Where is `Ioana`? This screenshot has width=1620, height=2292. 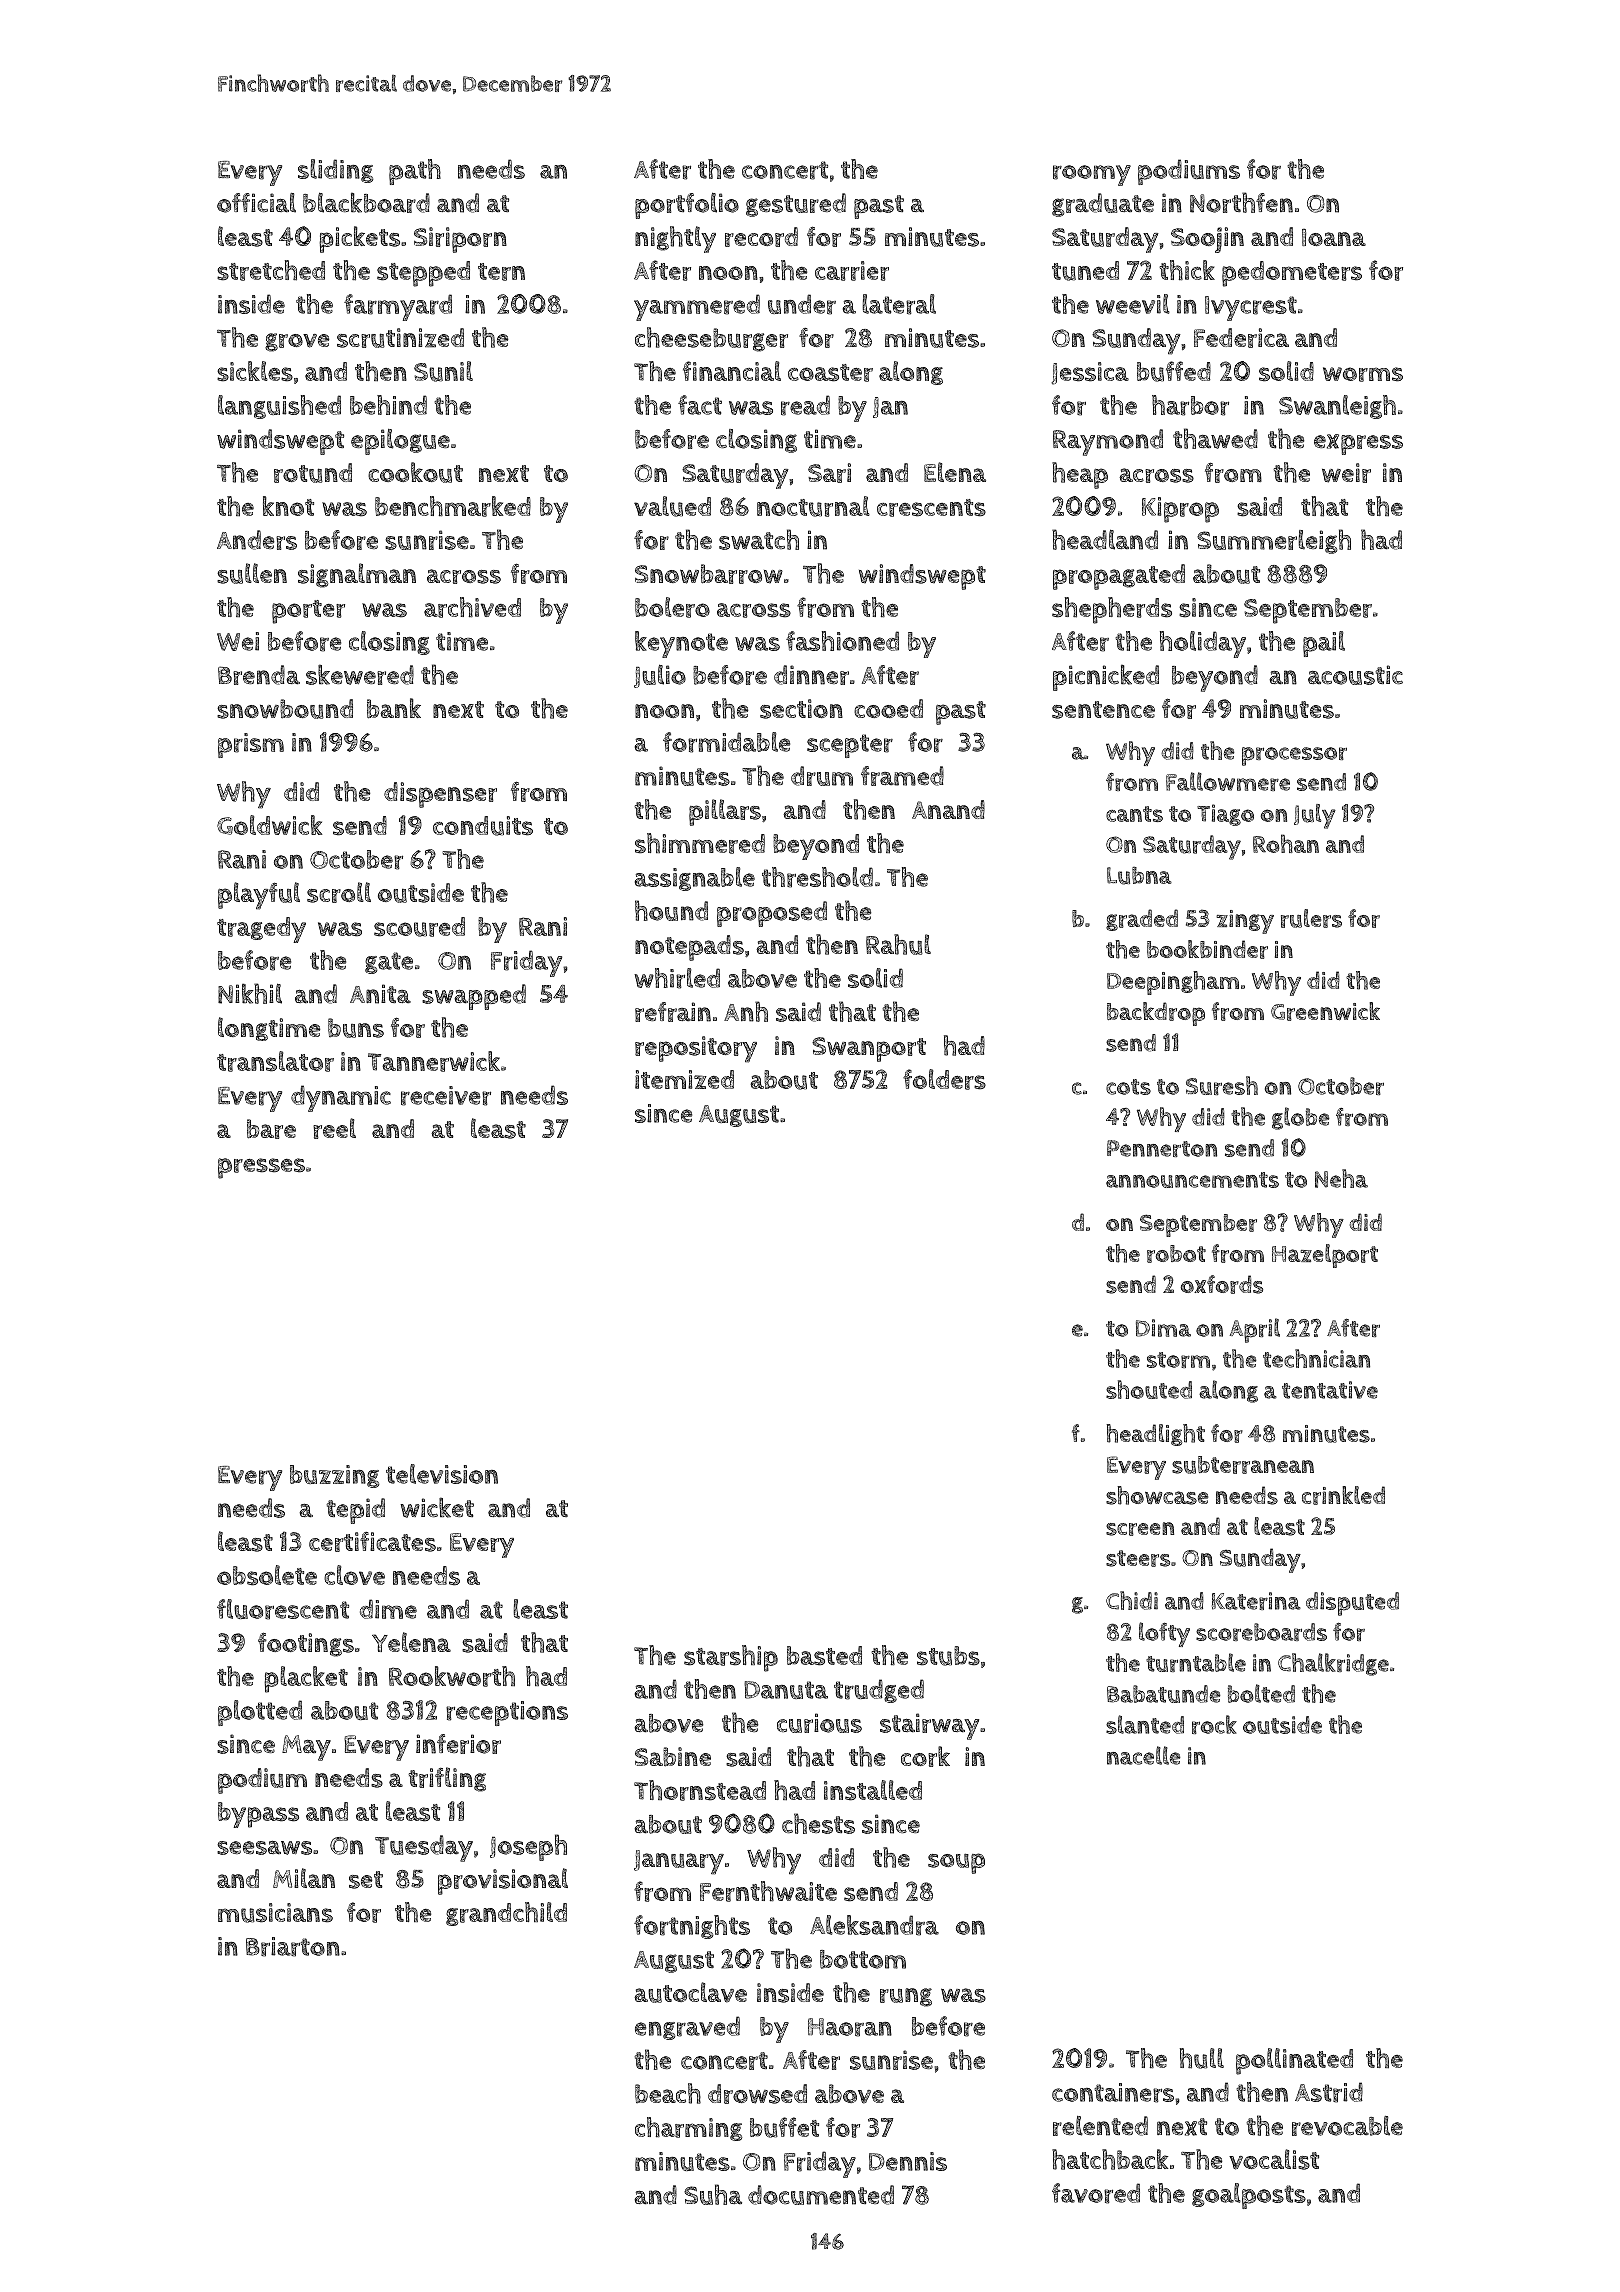 Ioana is located at coordinates (1334, 237).
